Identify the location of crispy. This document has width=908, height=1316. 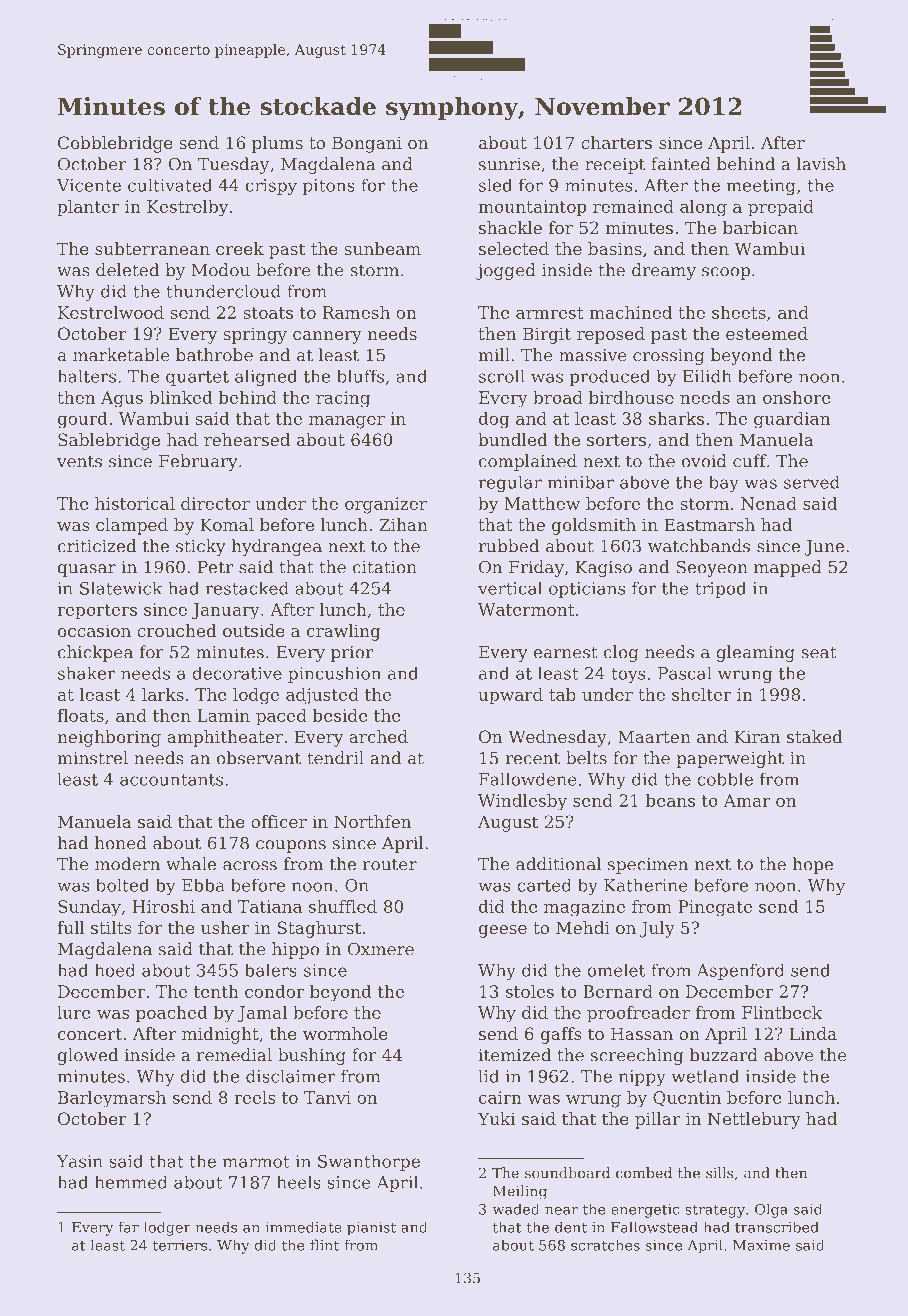
(271, 187).
